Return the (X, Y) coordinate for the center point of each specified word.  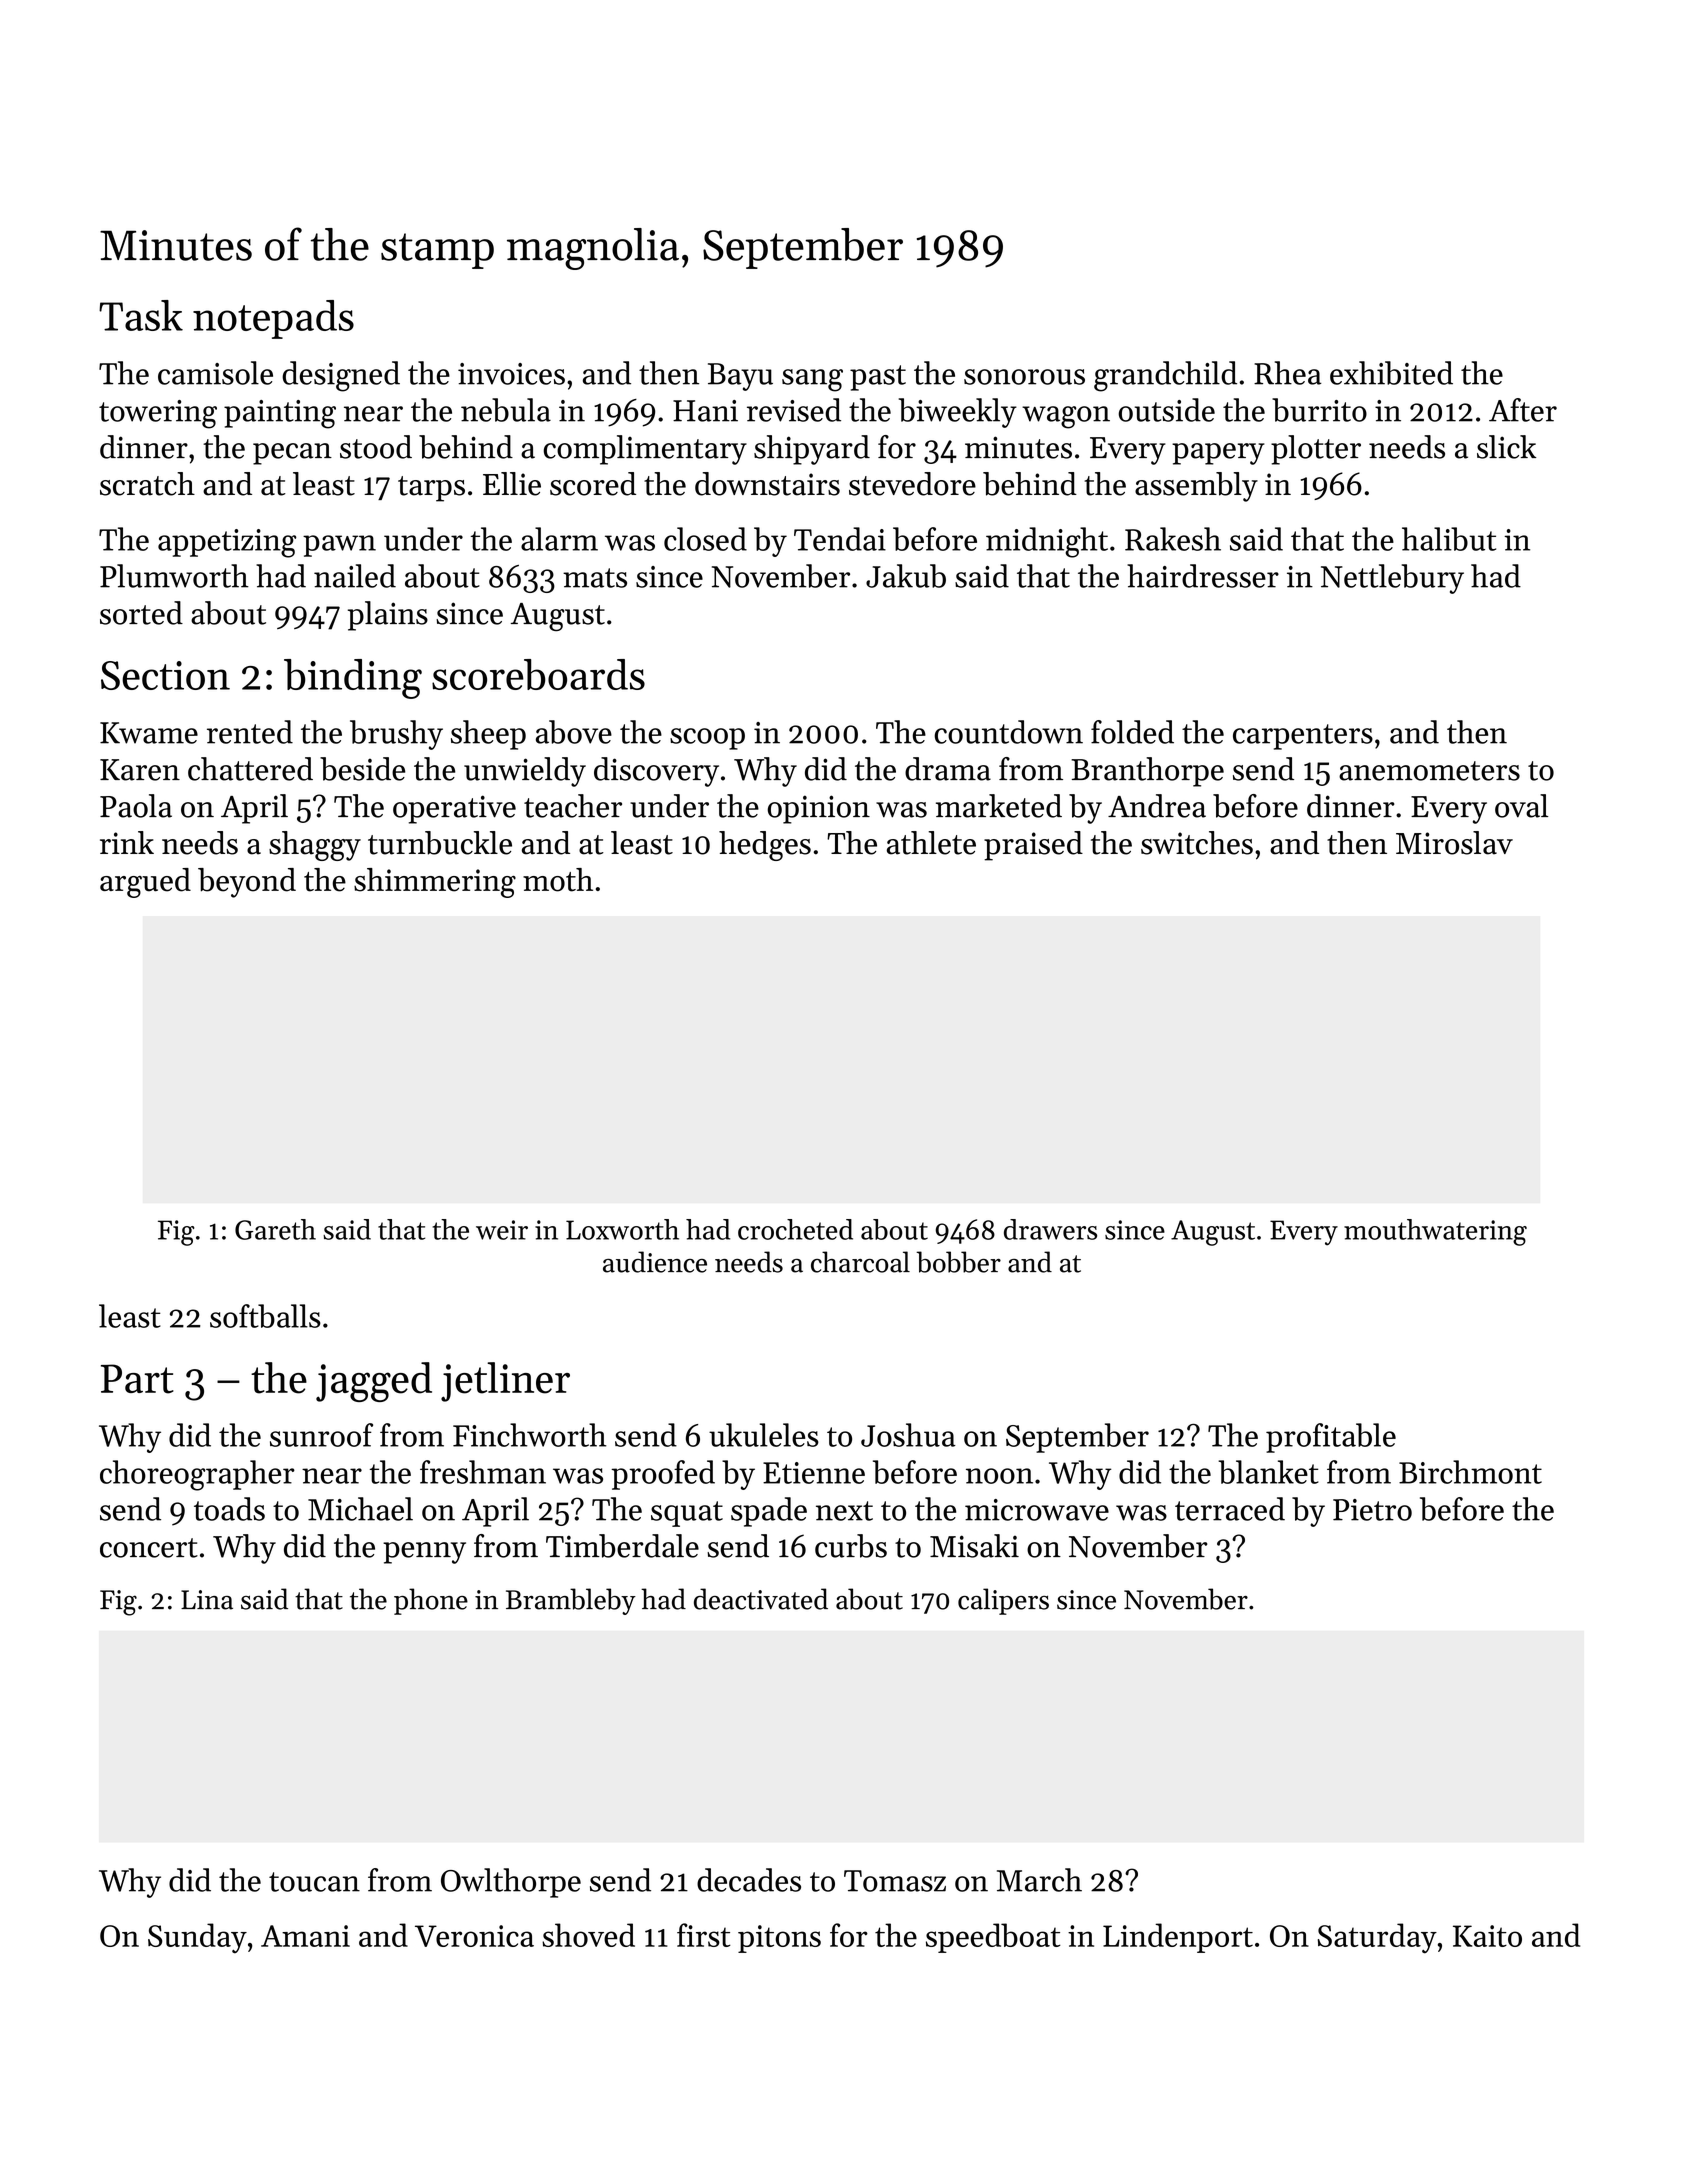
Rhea (1288, 373)
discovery (656, 772)
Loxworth (622, 1229)
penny (424, 1553)
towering (158, 414)
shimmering (435, 883)
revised (794, 410)
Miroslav (1454, 843)
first (703, 1935)
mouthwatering (1435, 1232)
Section (165, 675)
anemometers (1429, 771)
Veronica (474, 1936)
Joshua (908, 1435)
